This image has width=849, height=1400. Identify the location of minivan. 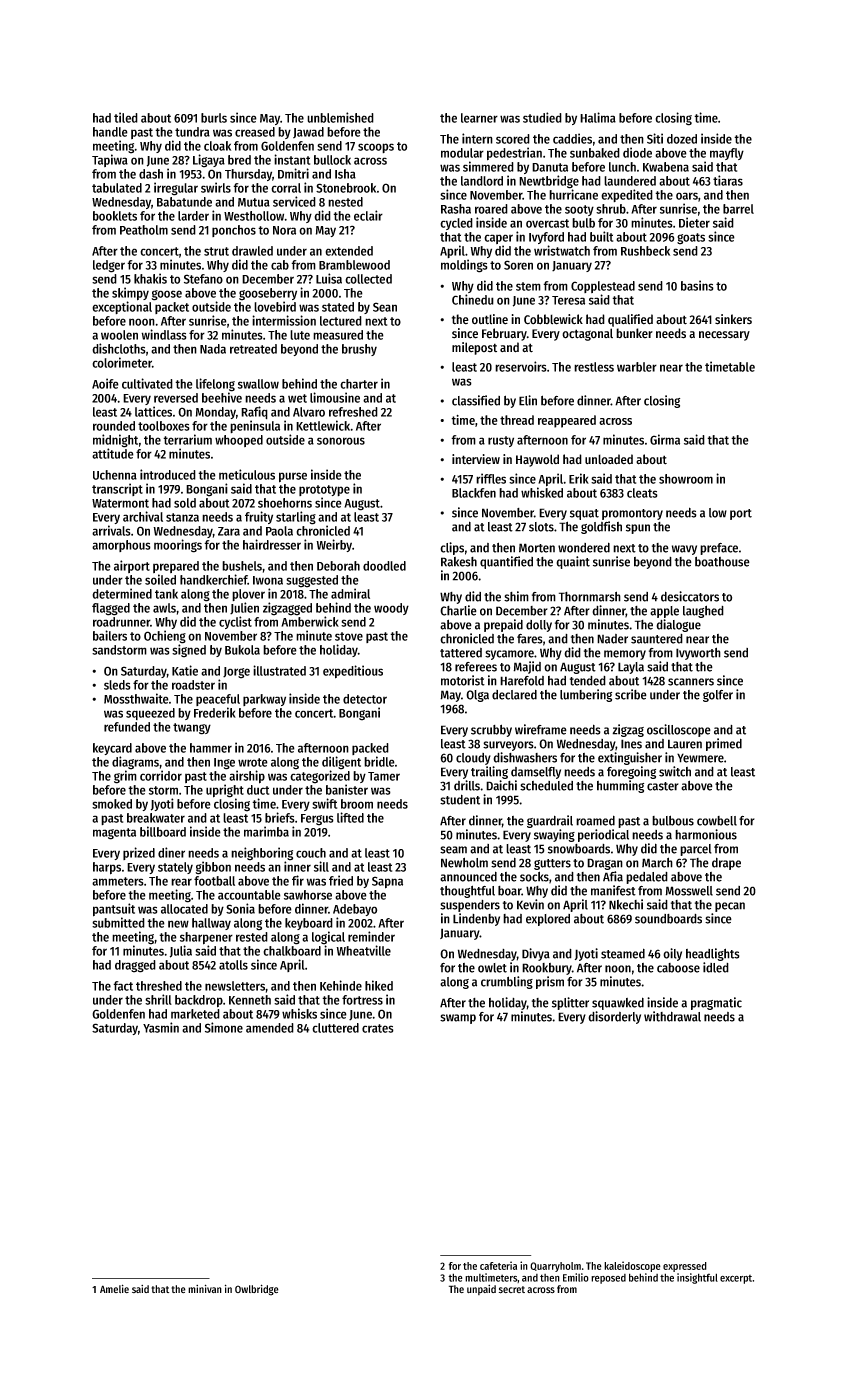
(205, 1288).
